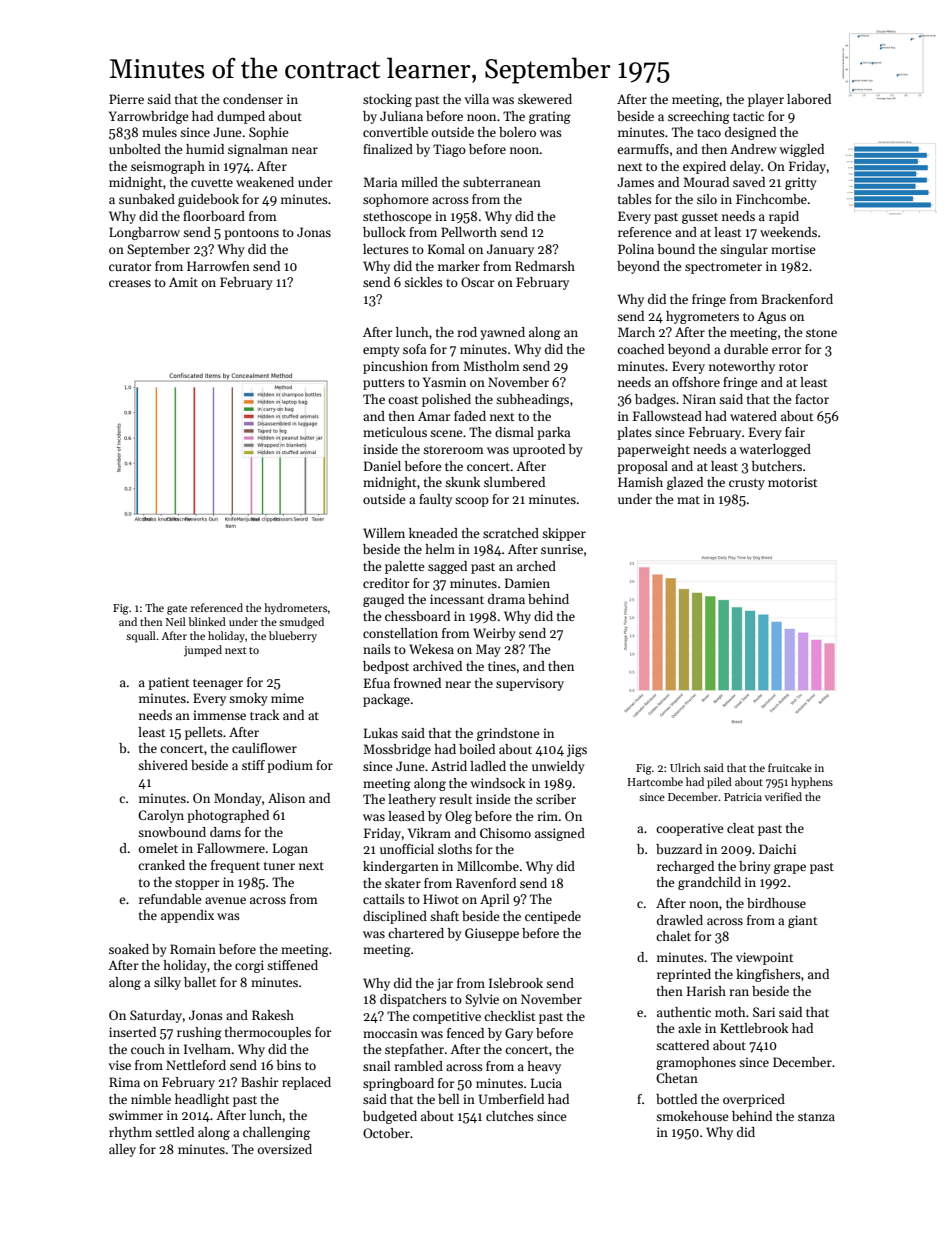 The width and height of the screenshot is (952, 1233). I want to click on Lukas, so click(381, 733).
